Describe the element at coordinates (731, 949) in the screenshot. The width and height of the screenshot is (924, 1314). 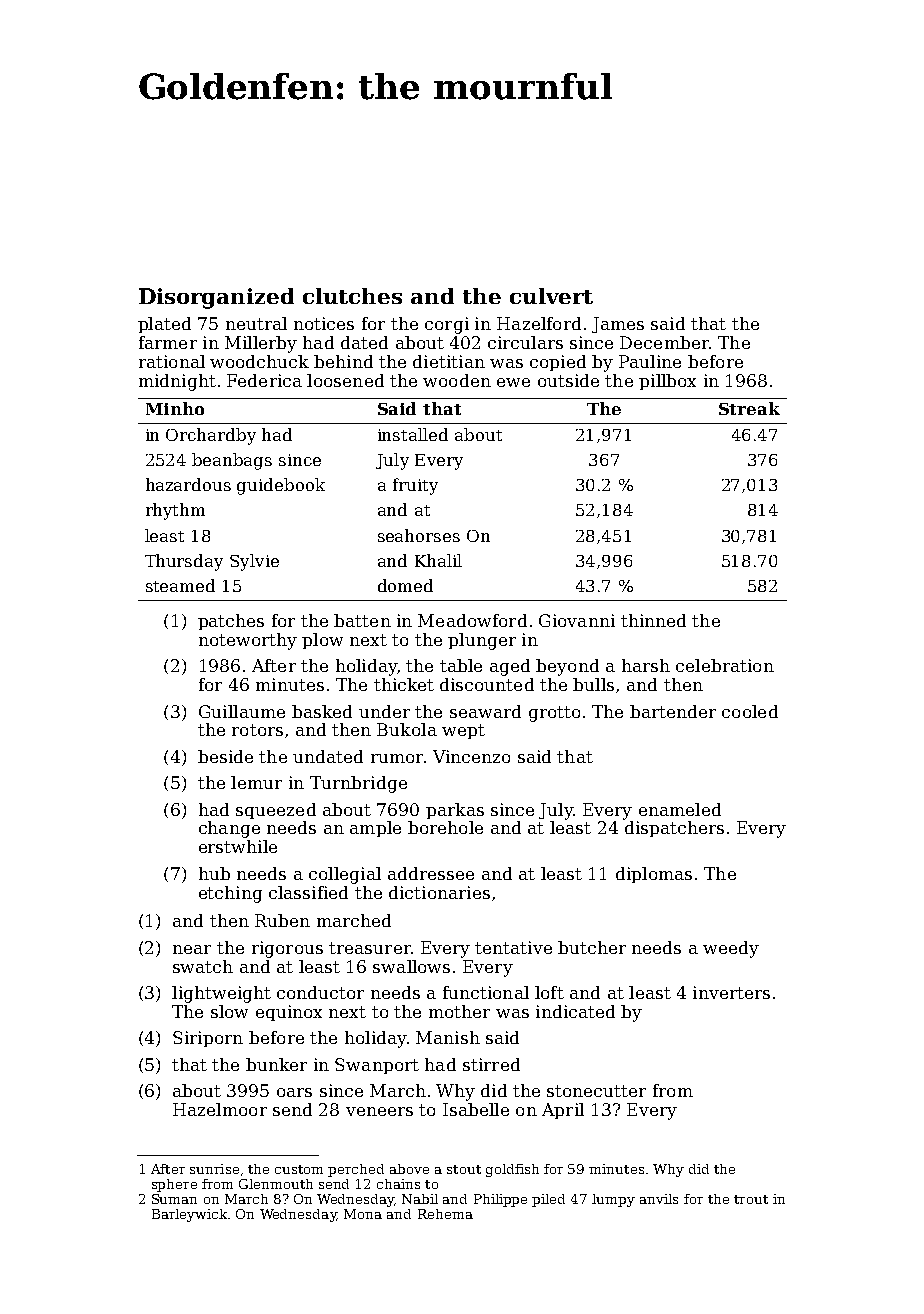
I see `weedy` at that location.
